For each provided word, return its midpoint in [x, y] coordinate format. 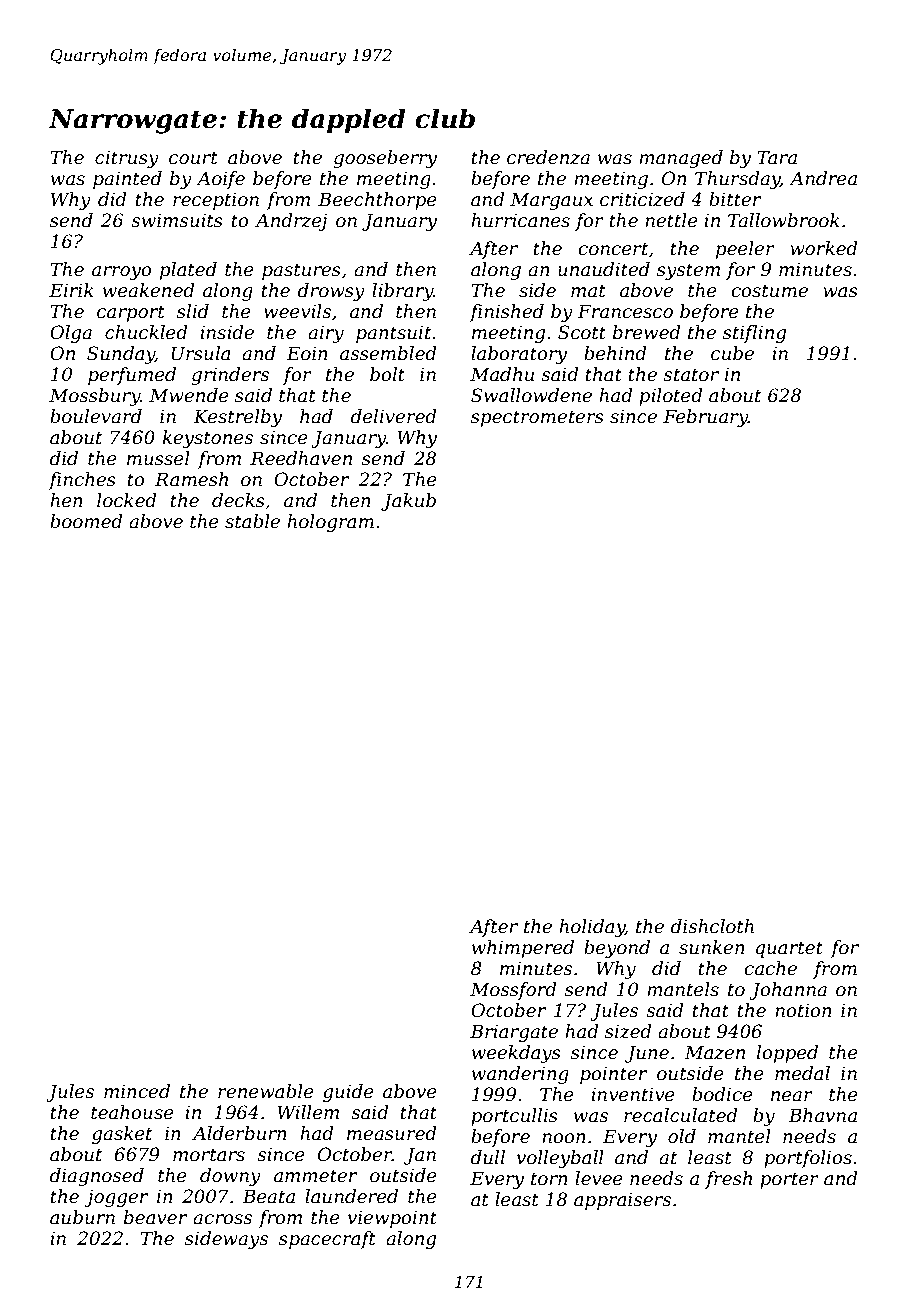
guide [348, 1093]
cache [770, 968]
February [705, 418]
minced [137, 1091]
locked [127, 500]
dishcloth [712, 926]
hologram [330, 523]
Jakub [408, 502]
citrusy [127, 159]
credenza [548, 157]
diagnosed [97, 1177]
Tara [777, 157]
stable [252, 521]
